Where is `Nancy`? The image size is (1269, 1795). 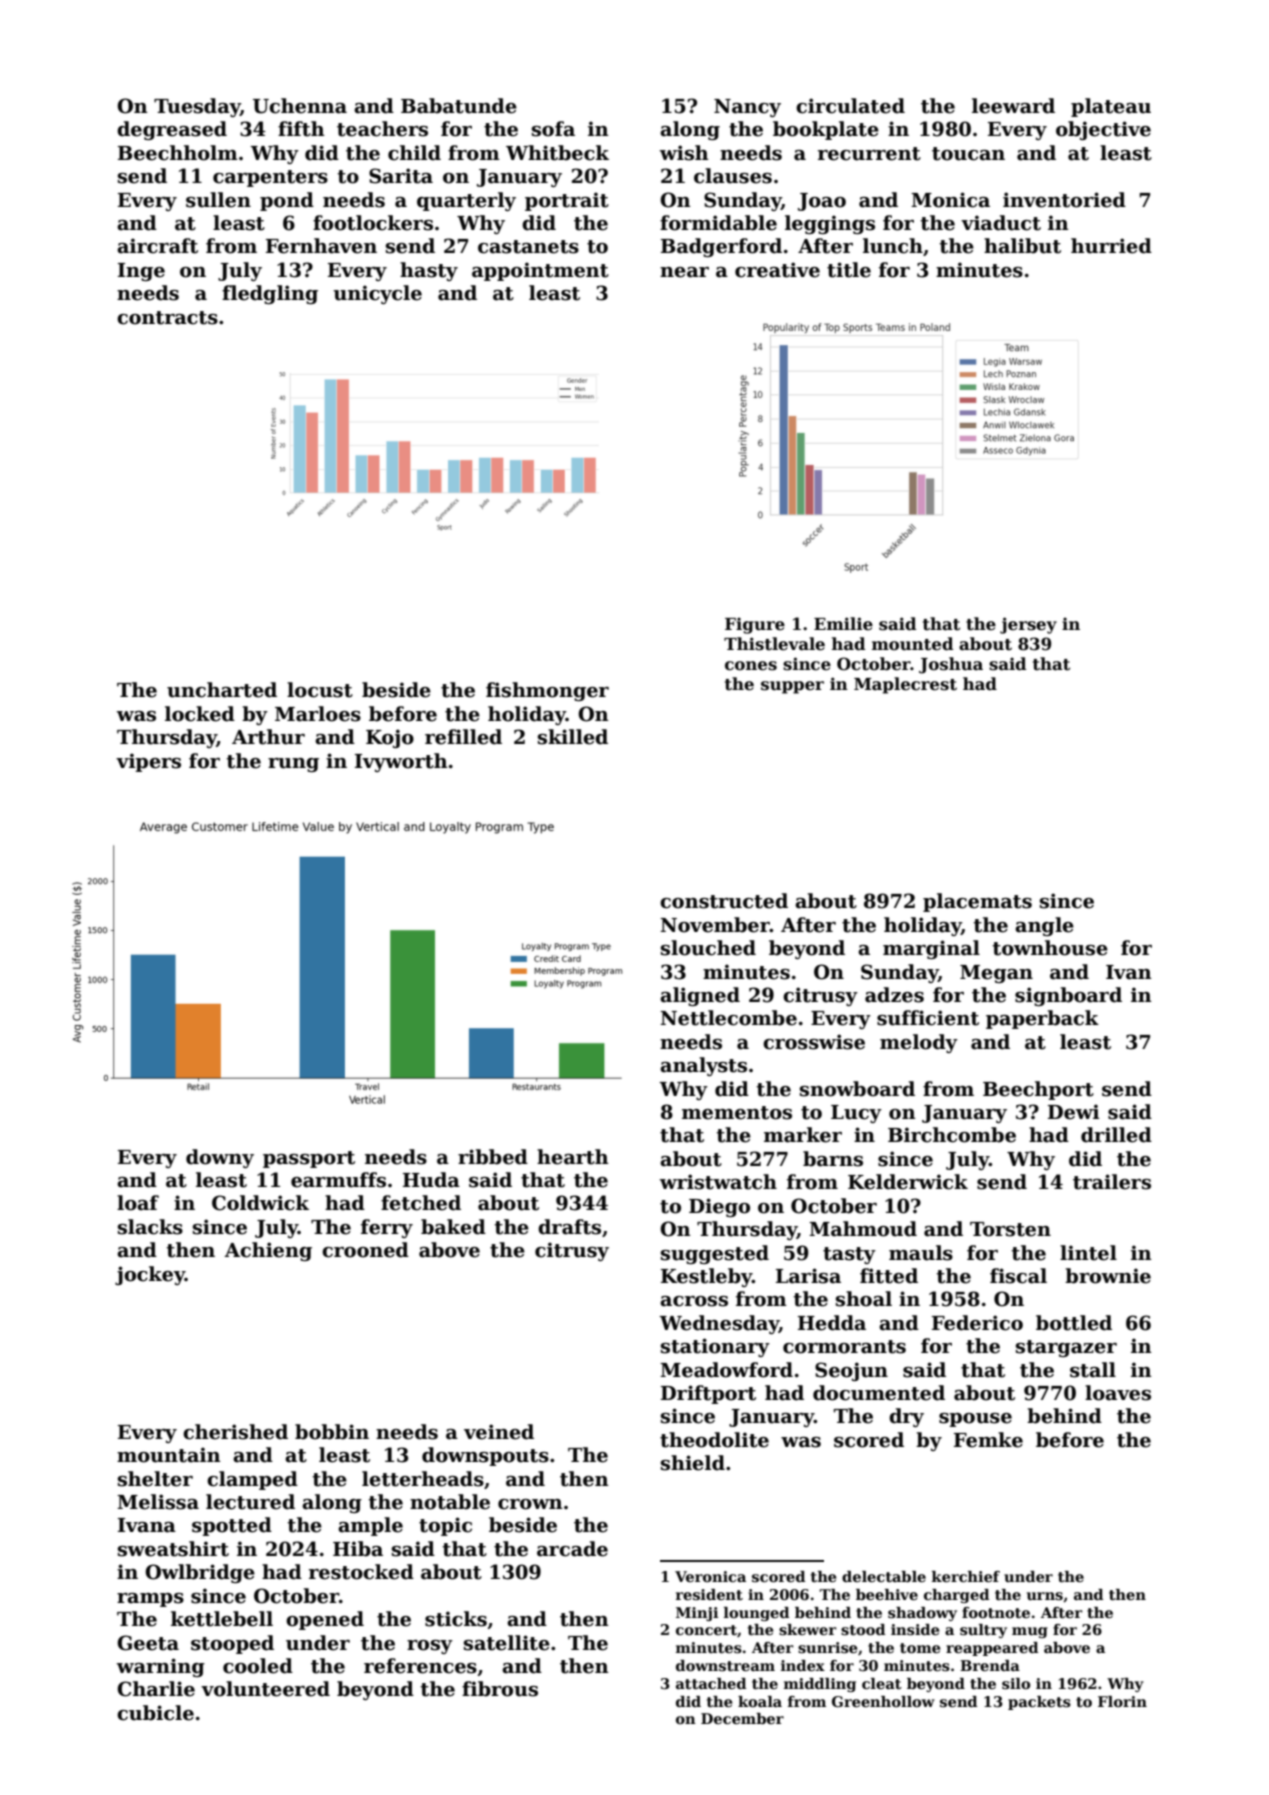 Nancy is located at coordinates (747, 108).
